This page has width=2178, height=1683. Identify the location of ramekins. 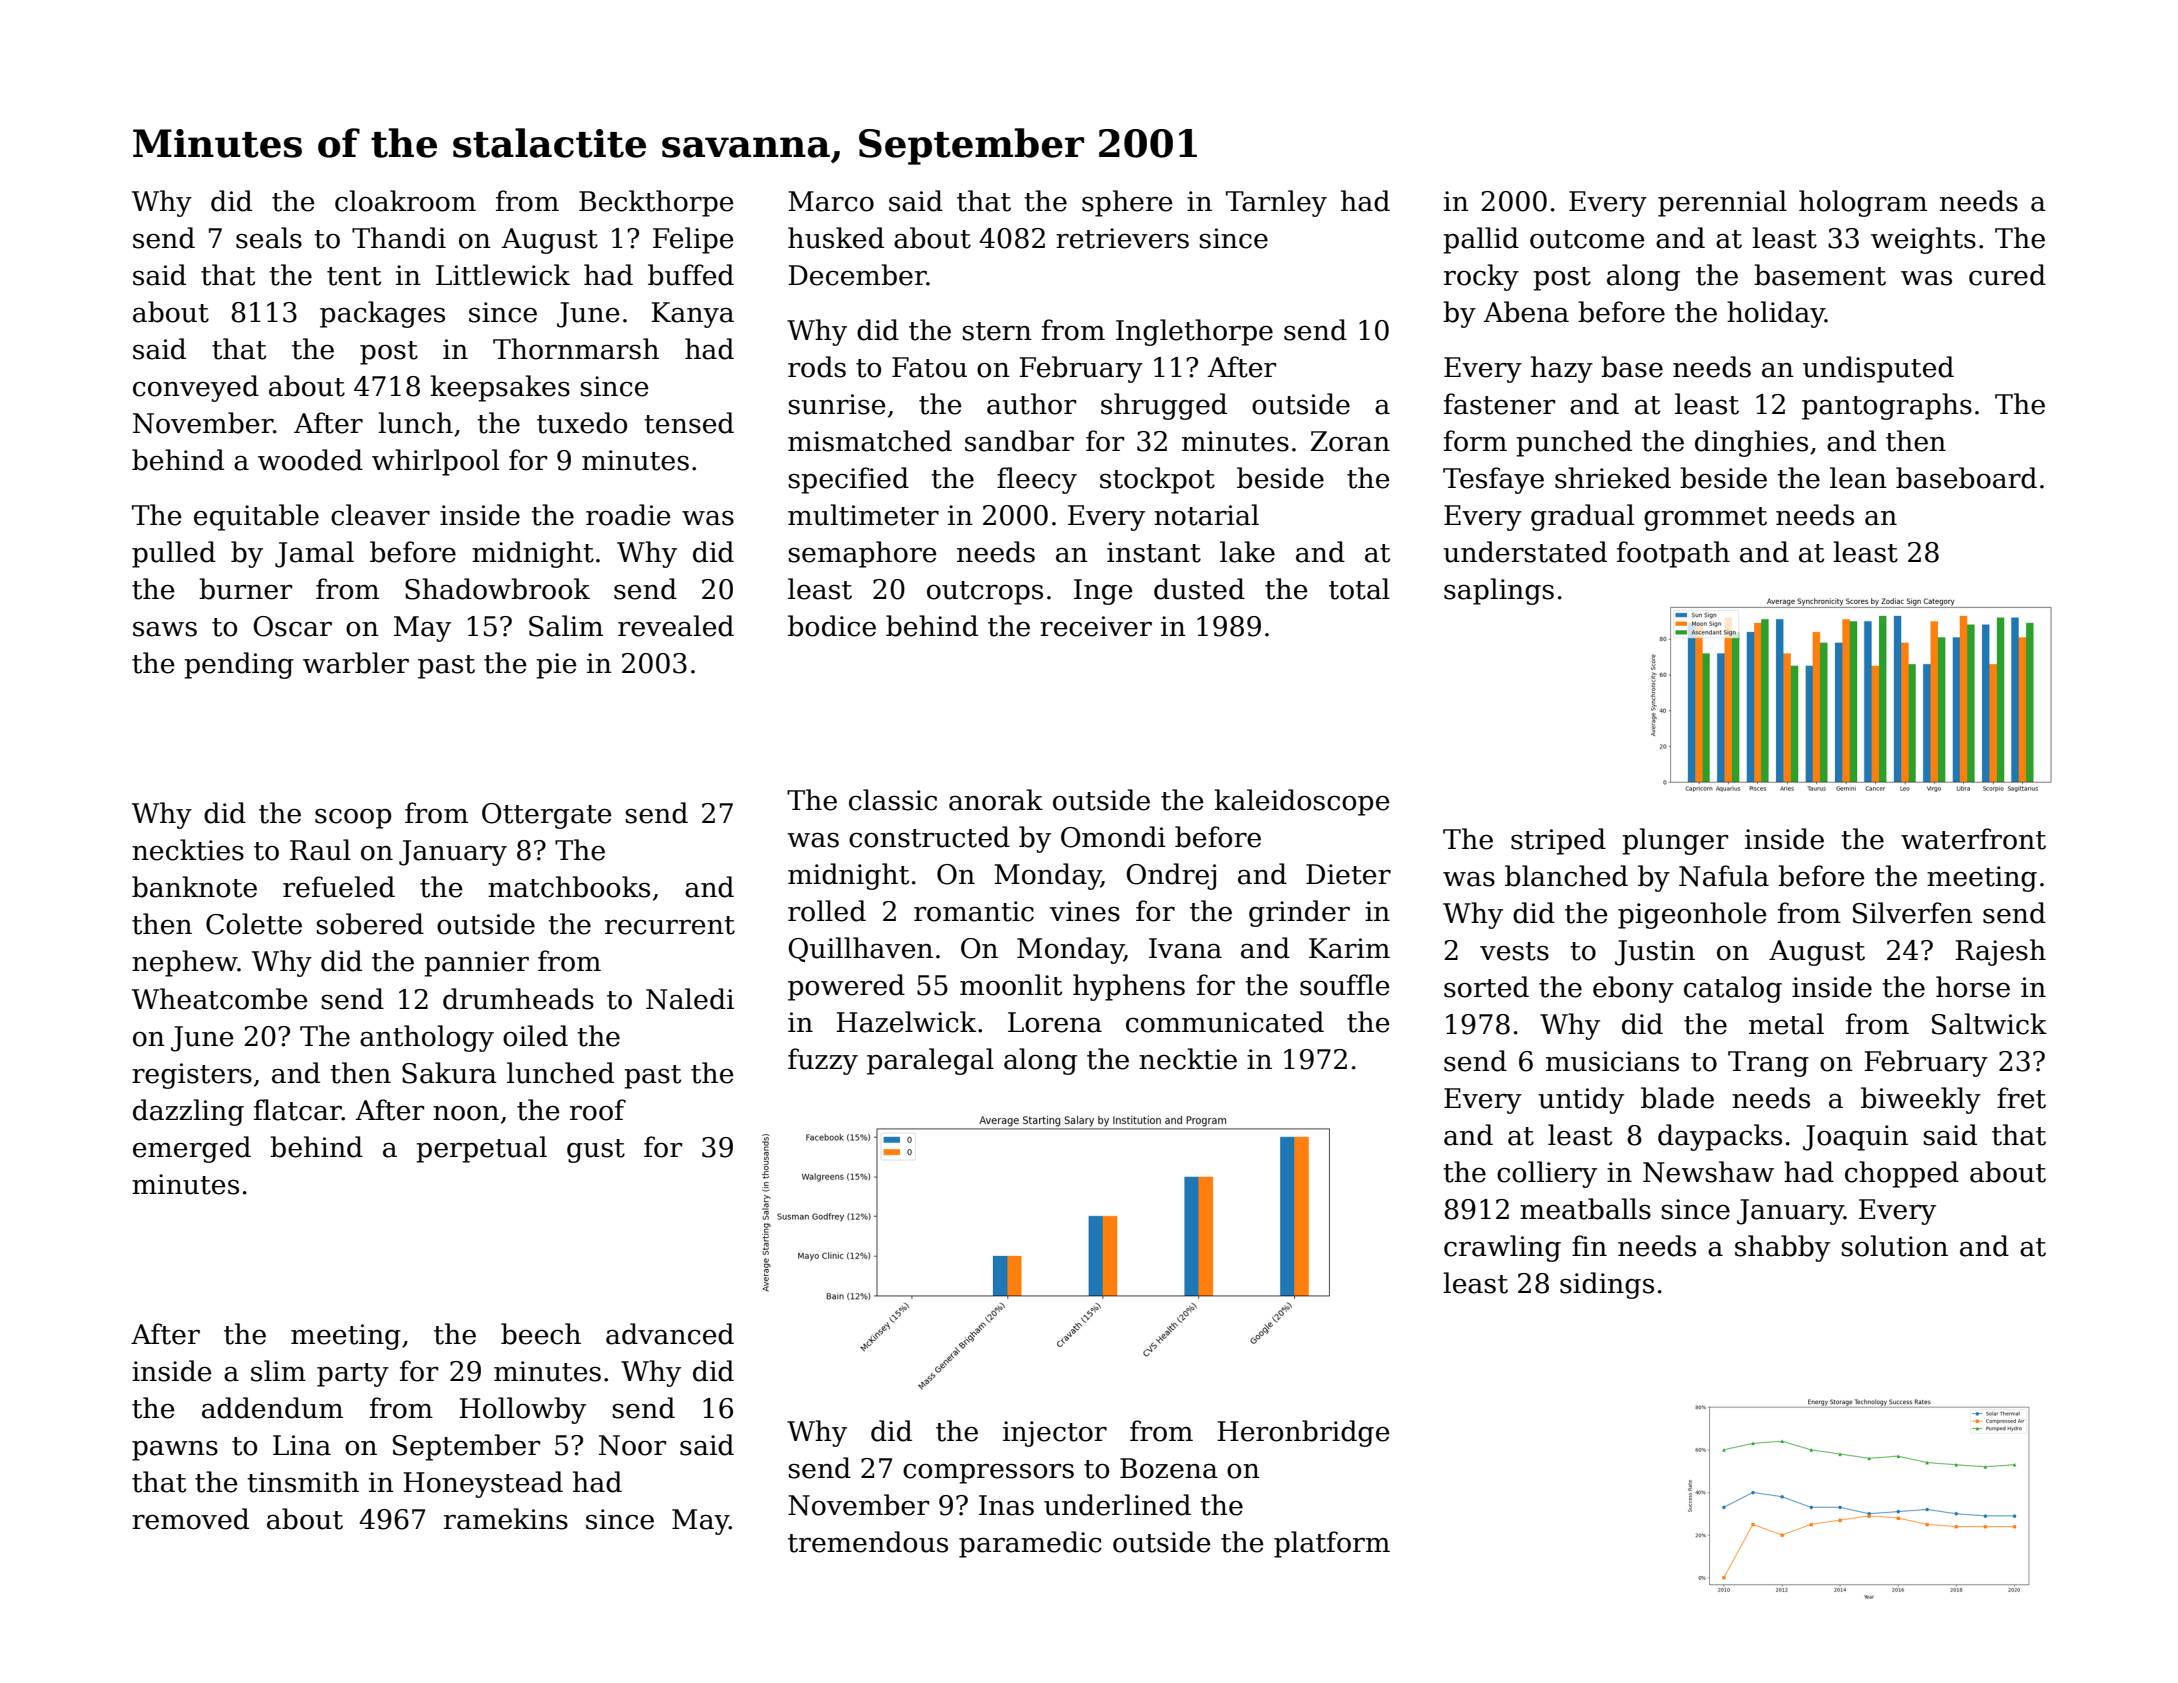
(506, 1519).
